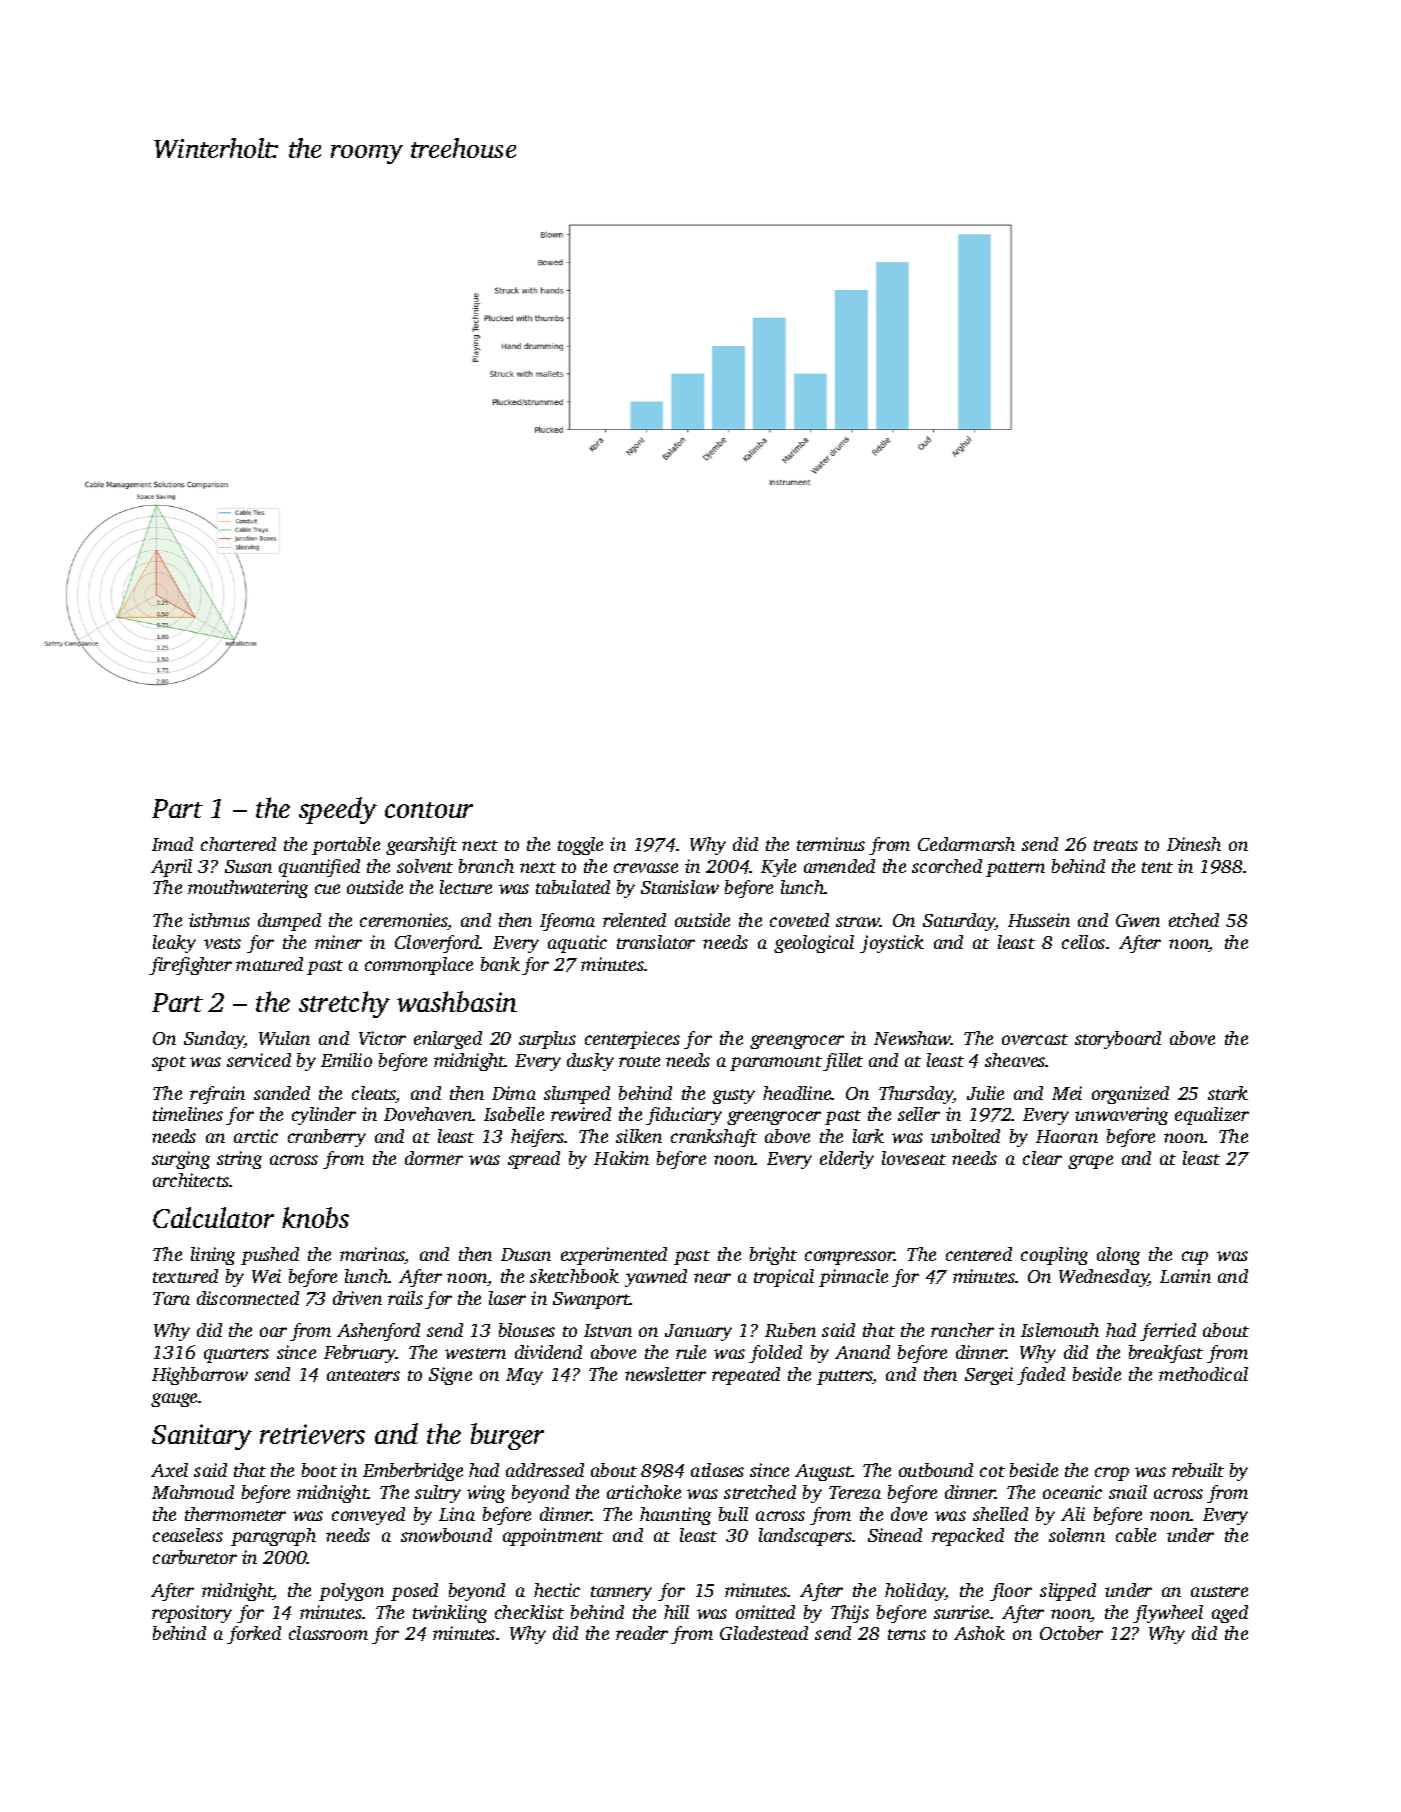 This screenshot has height=1812, width=1401. Describe the element at coordinates (1138, 920) in the screenshot. I see `Gwen` at that location.
